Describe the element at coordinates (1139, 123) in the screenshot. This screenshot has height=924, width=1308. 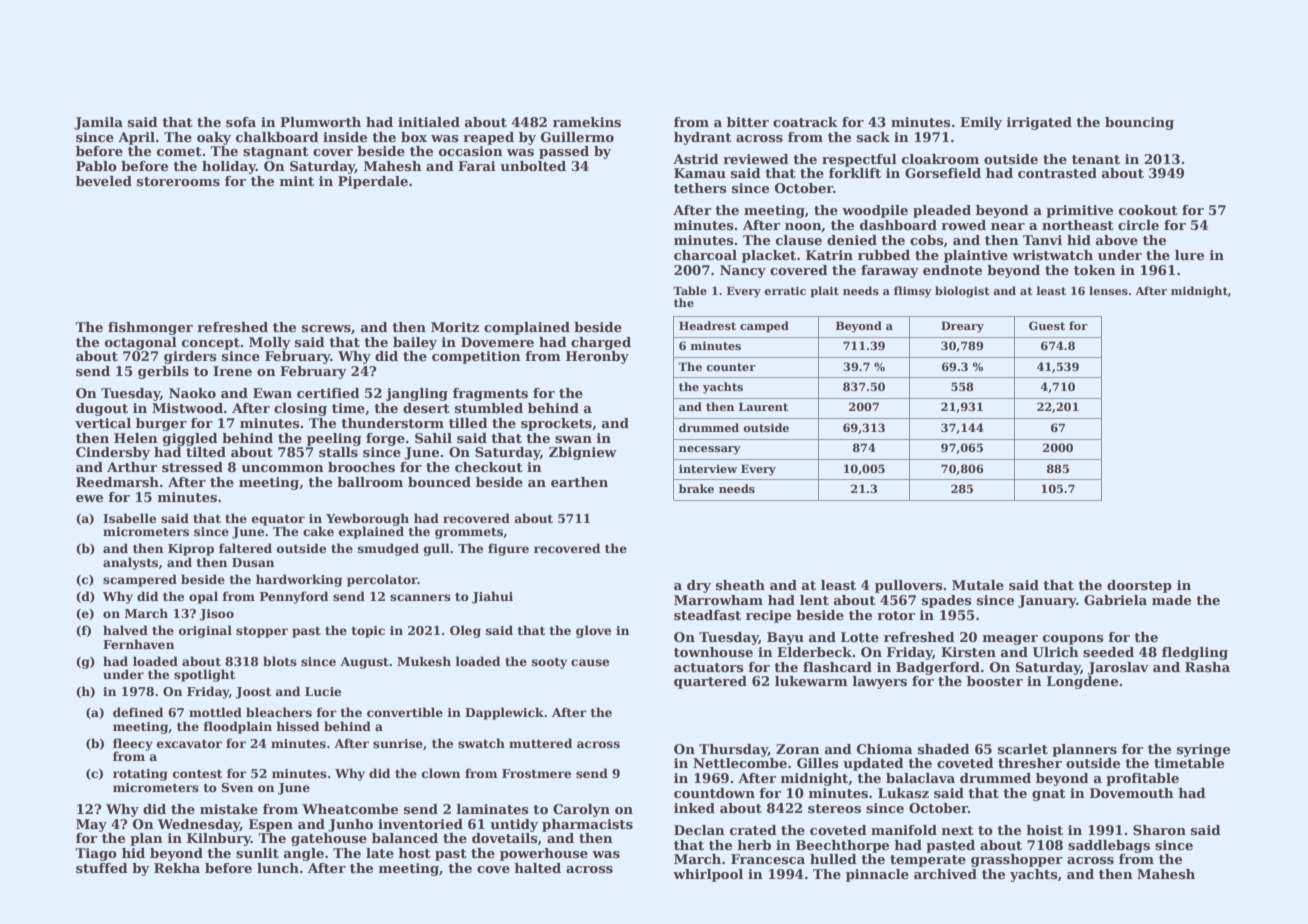
I see `bouncing` at that location.
